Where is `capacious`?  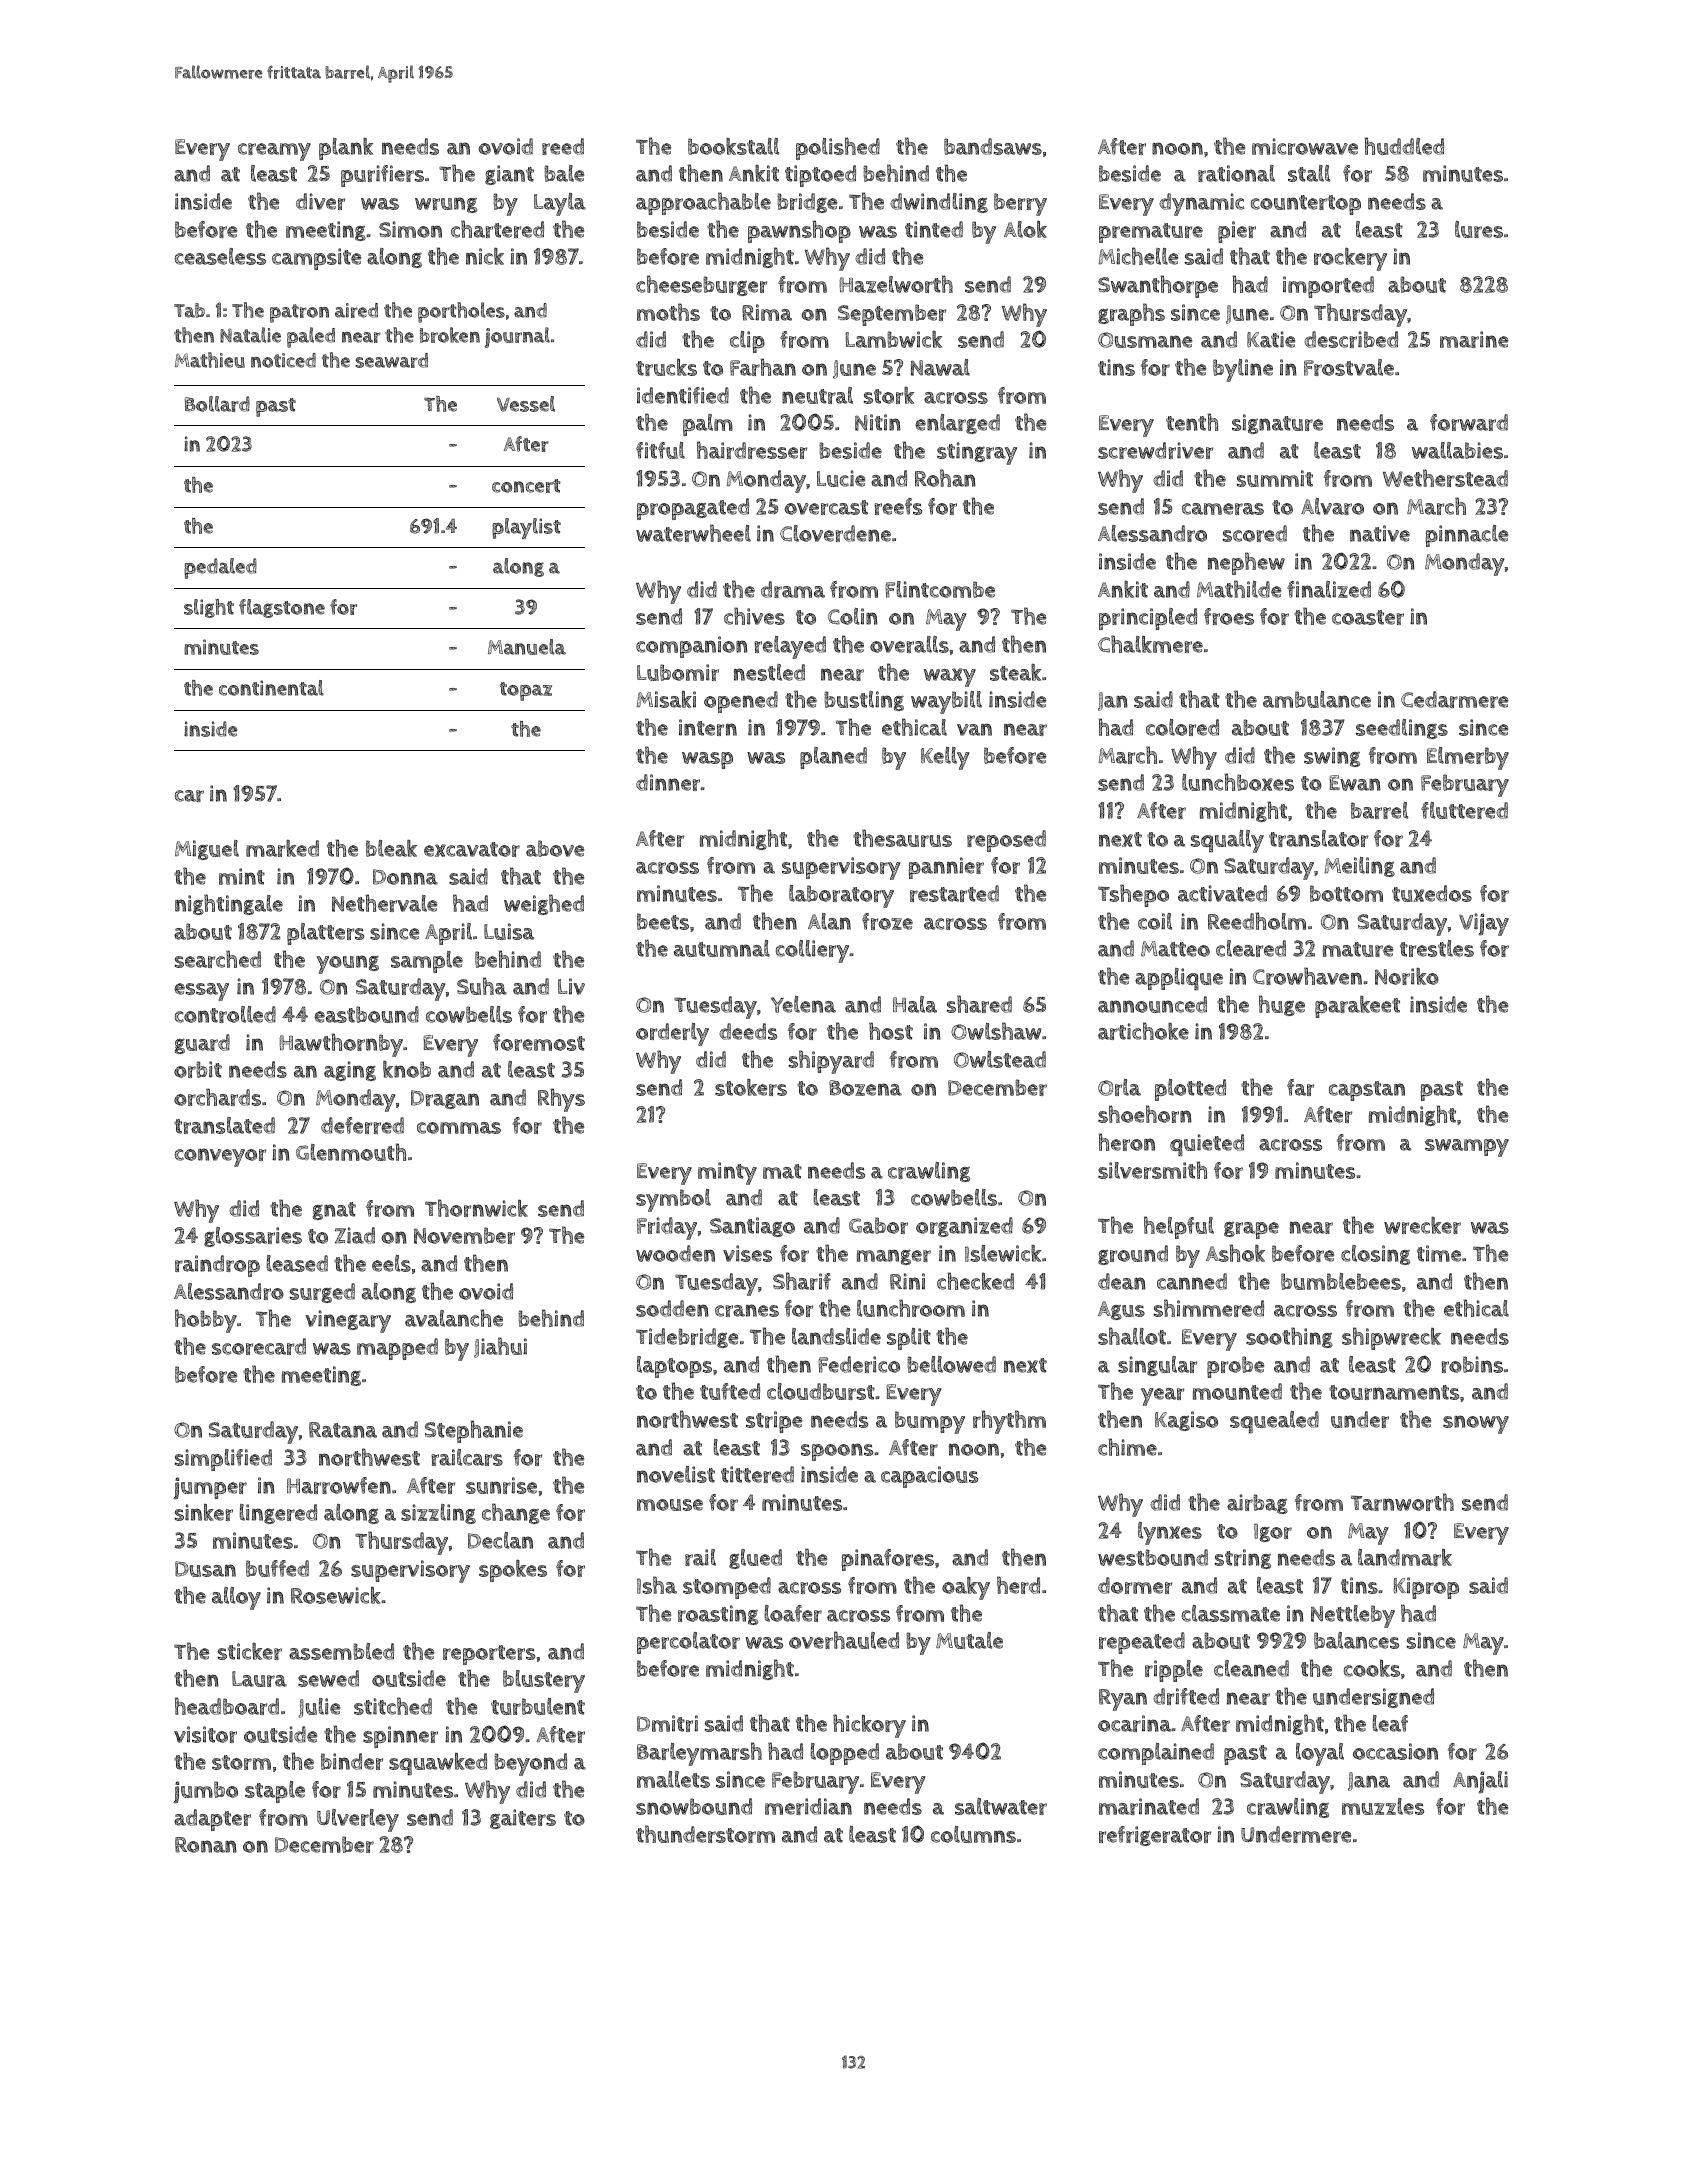 capacious is located at coordinates (929, 1477).
